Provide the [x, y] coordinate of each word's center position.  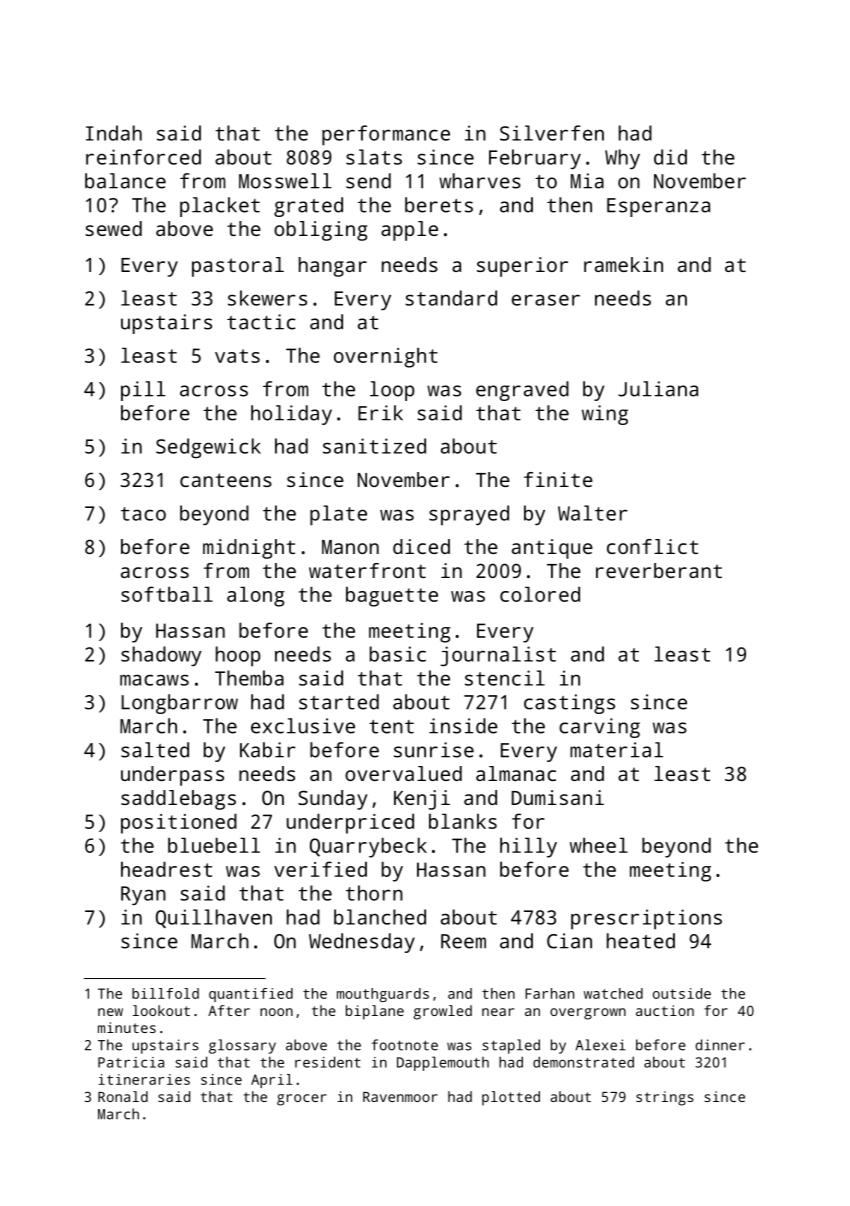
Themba [249, 678]
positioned [179, 823]
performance [386, 135]
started [339, 702]
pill [143, 391]
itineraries [144, 1079]
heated [641, 941]
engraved [522, 391]
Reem [463, 941]
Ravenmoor [400, 1097]
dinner [720, 1045]
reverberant [659, 570]
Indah [114, 133]
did [670, 157]
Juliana [658, 389]
